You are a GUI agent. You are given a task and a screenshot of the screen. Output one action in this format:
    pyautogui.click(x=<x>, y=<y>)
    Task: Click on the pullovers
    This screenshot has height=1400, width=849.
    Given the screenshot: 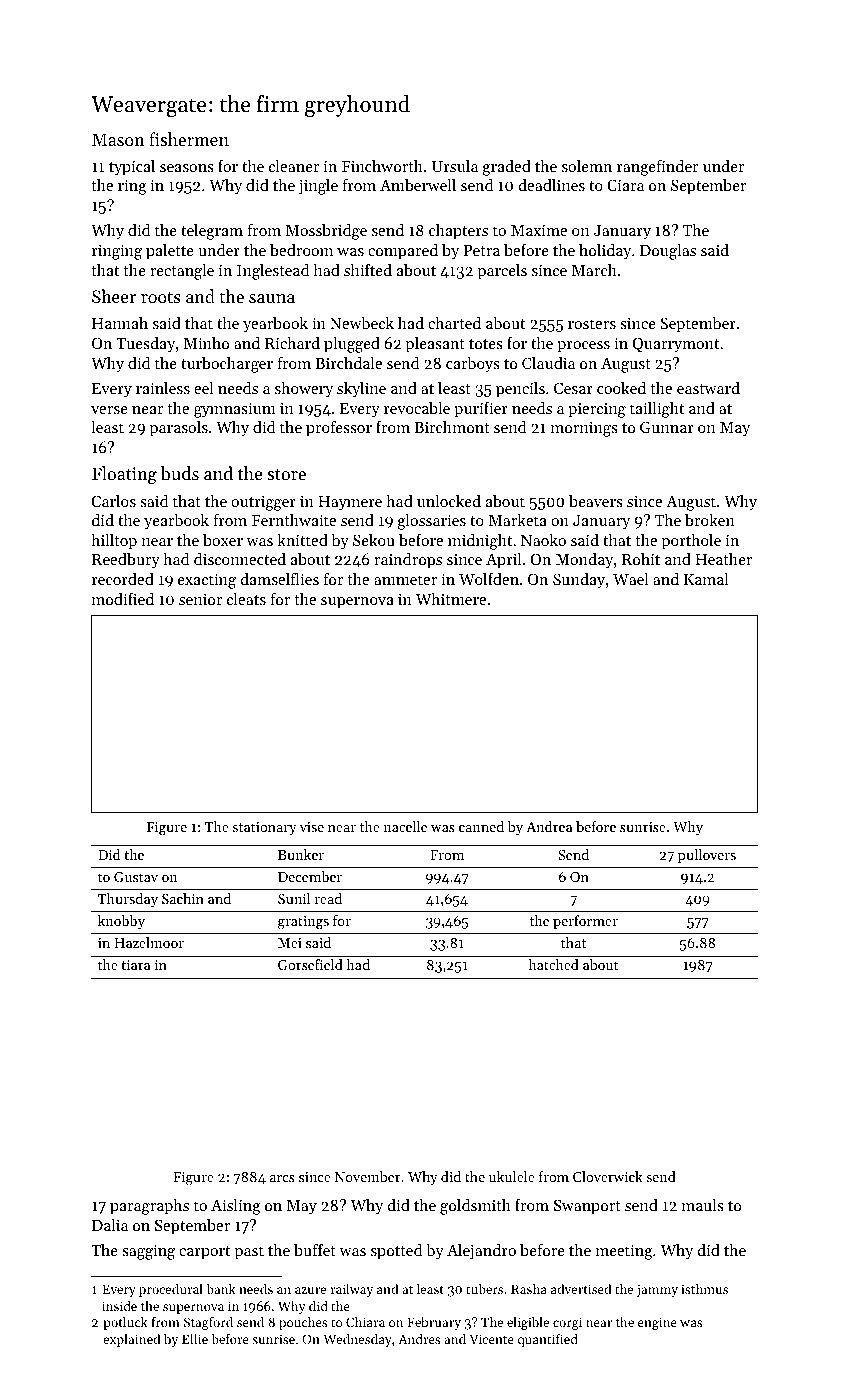 What is the action you would take?
    pyautogui.click(x=707, y=856)
